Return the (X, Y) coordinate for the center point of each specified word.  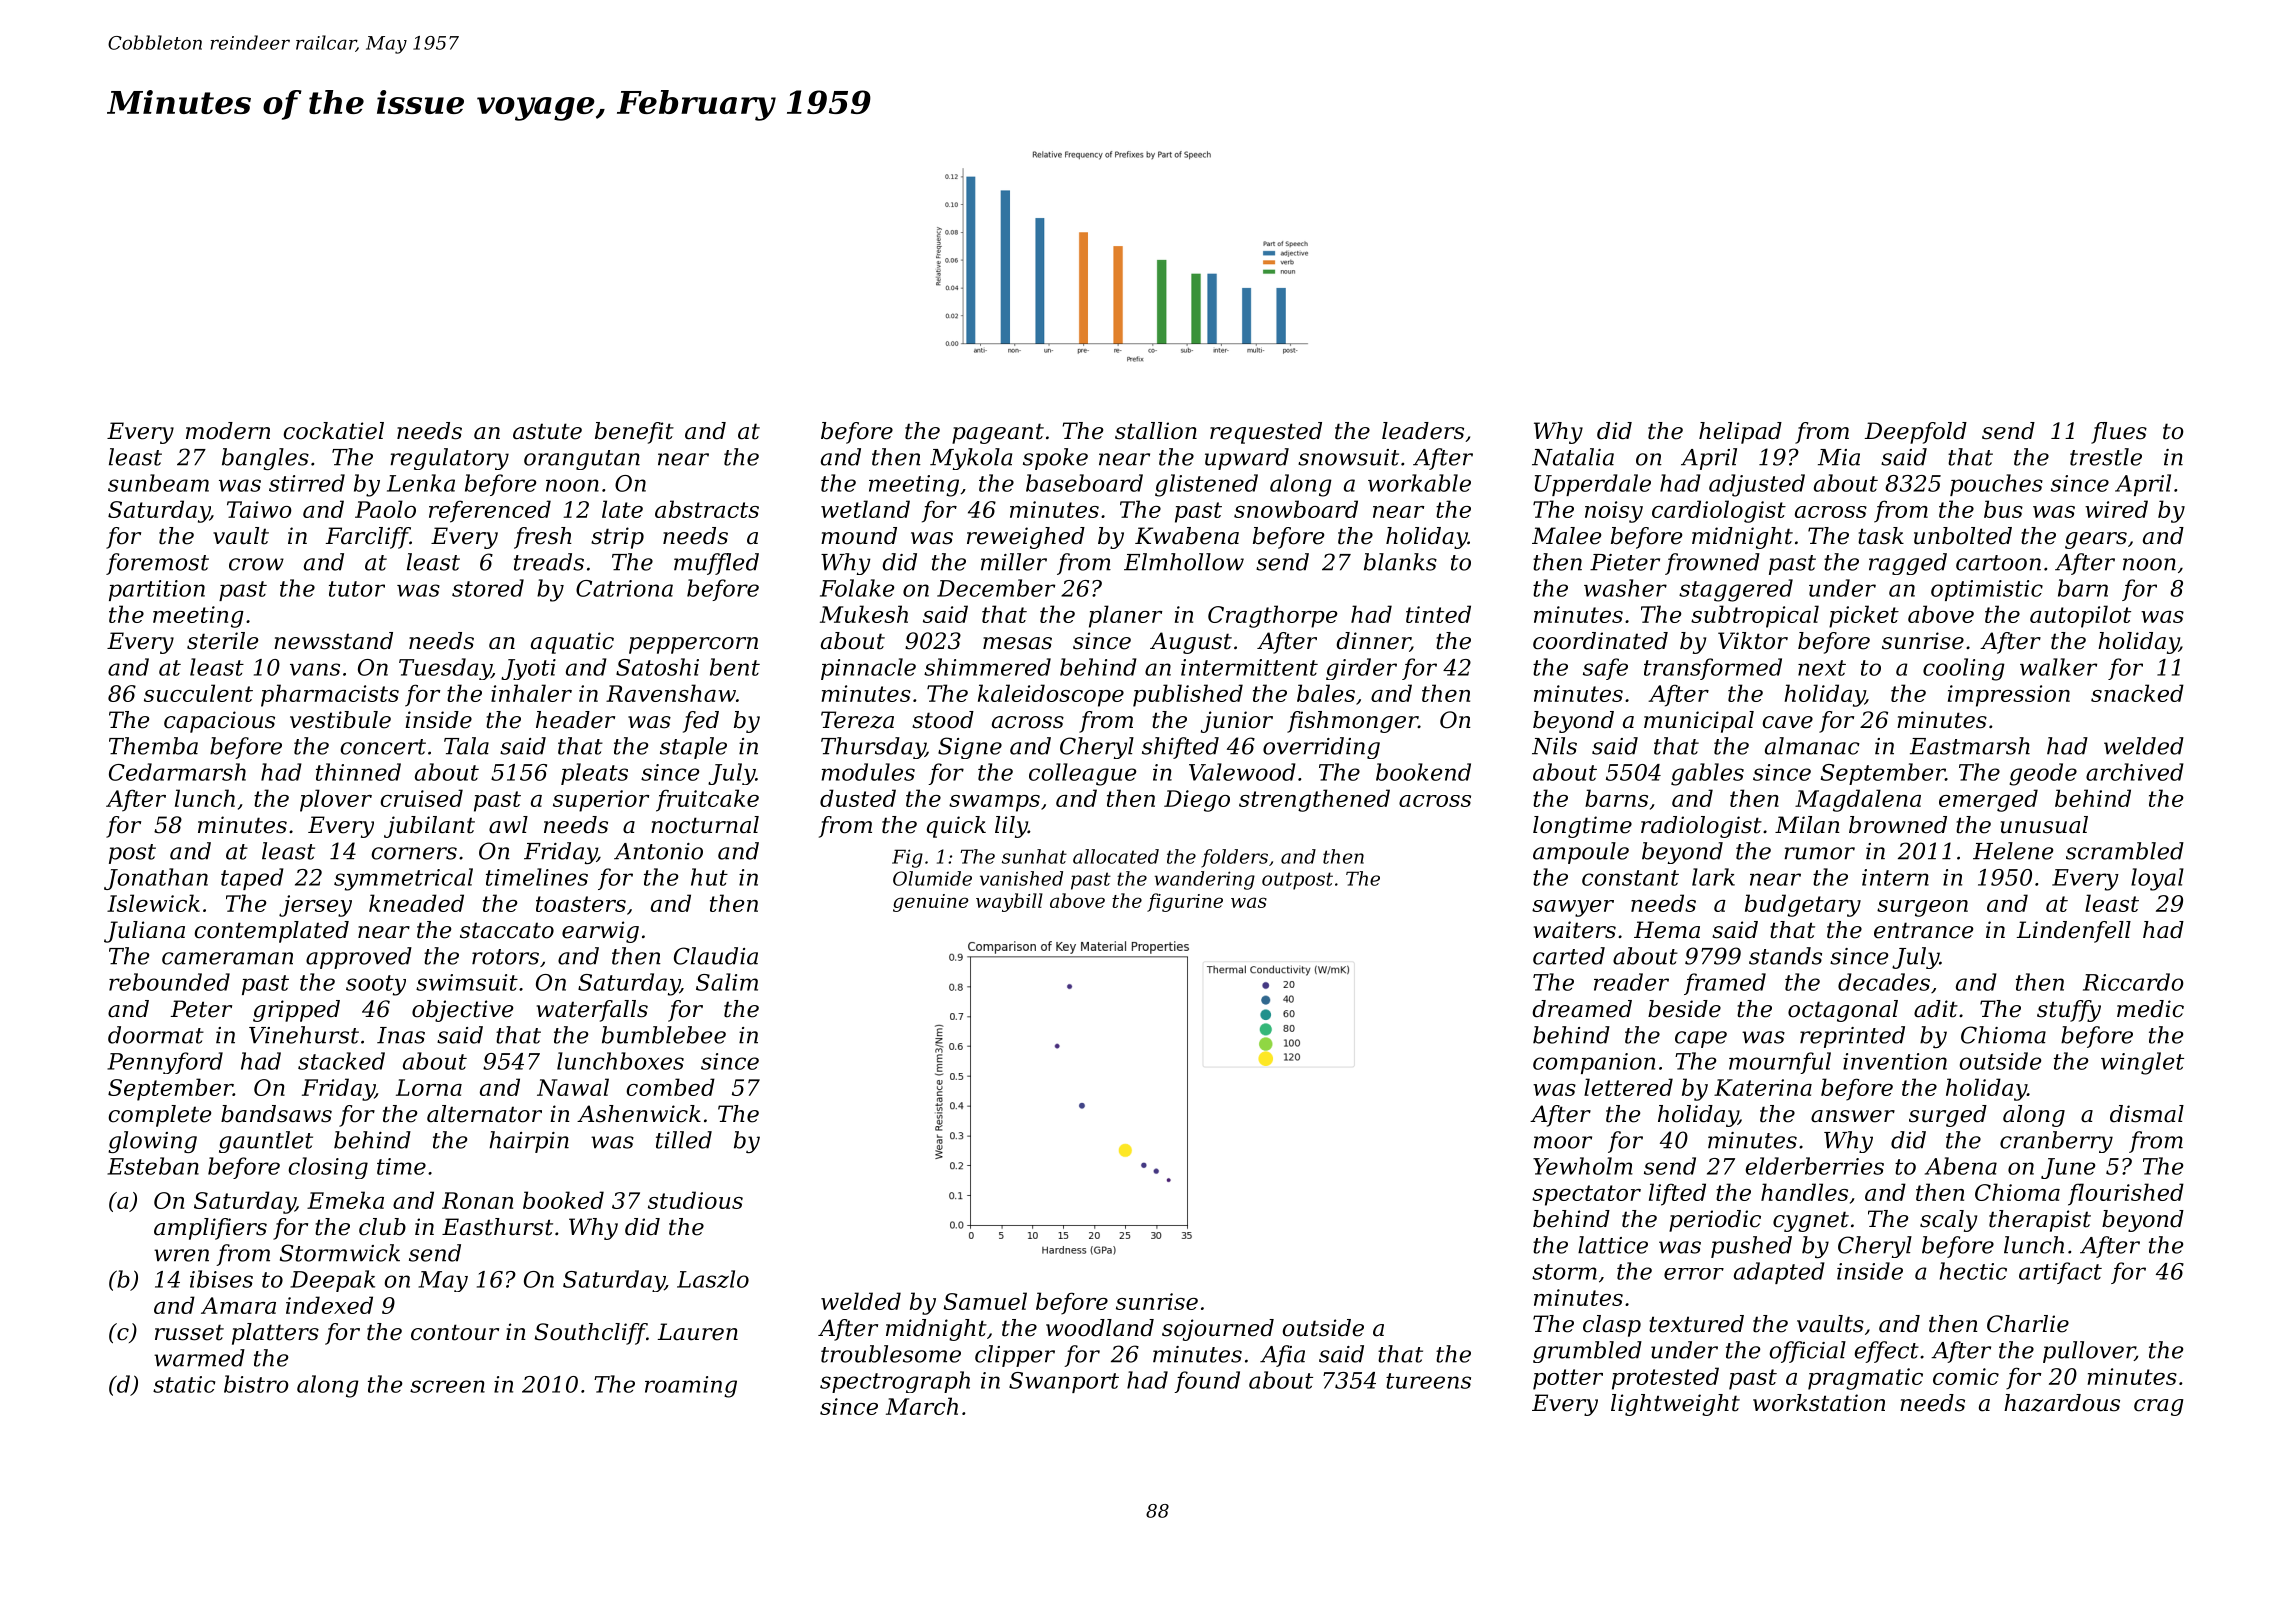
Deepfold (1916, 433)
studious (695, 1200)
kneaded (416, 903)
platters (275, 1334)
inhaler (531, 693)
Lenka (421, 483)
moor (1563, 1142)
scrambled (2125, 851)
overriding (1321, 748)
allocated (1116, 856)
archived (2135, 772)
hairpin (529, 1142)
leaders (1423, 431)
